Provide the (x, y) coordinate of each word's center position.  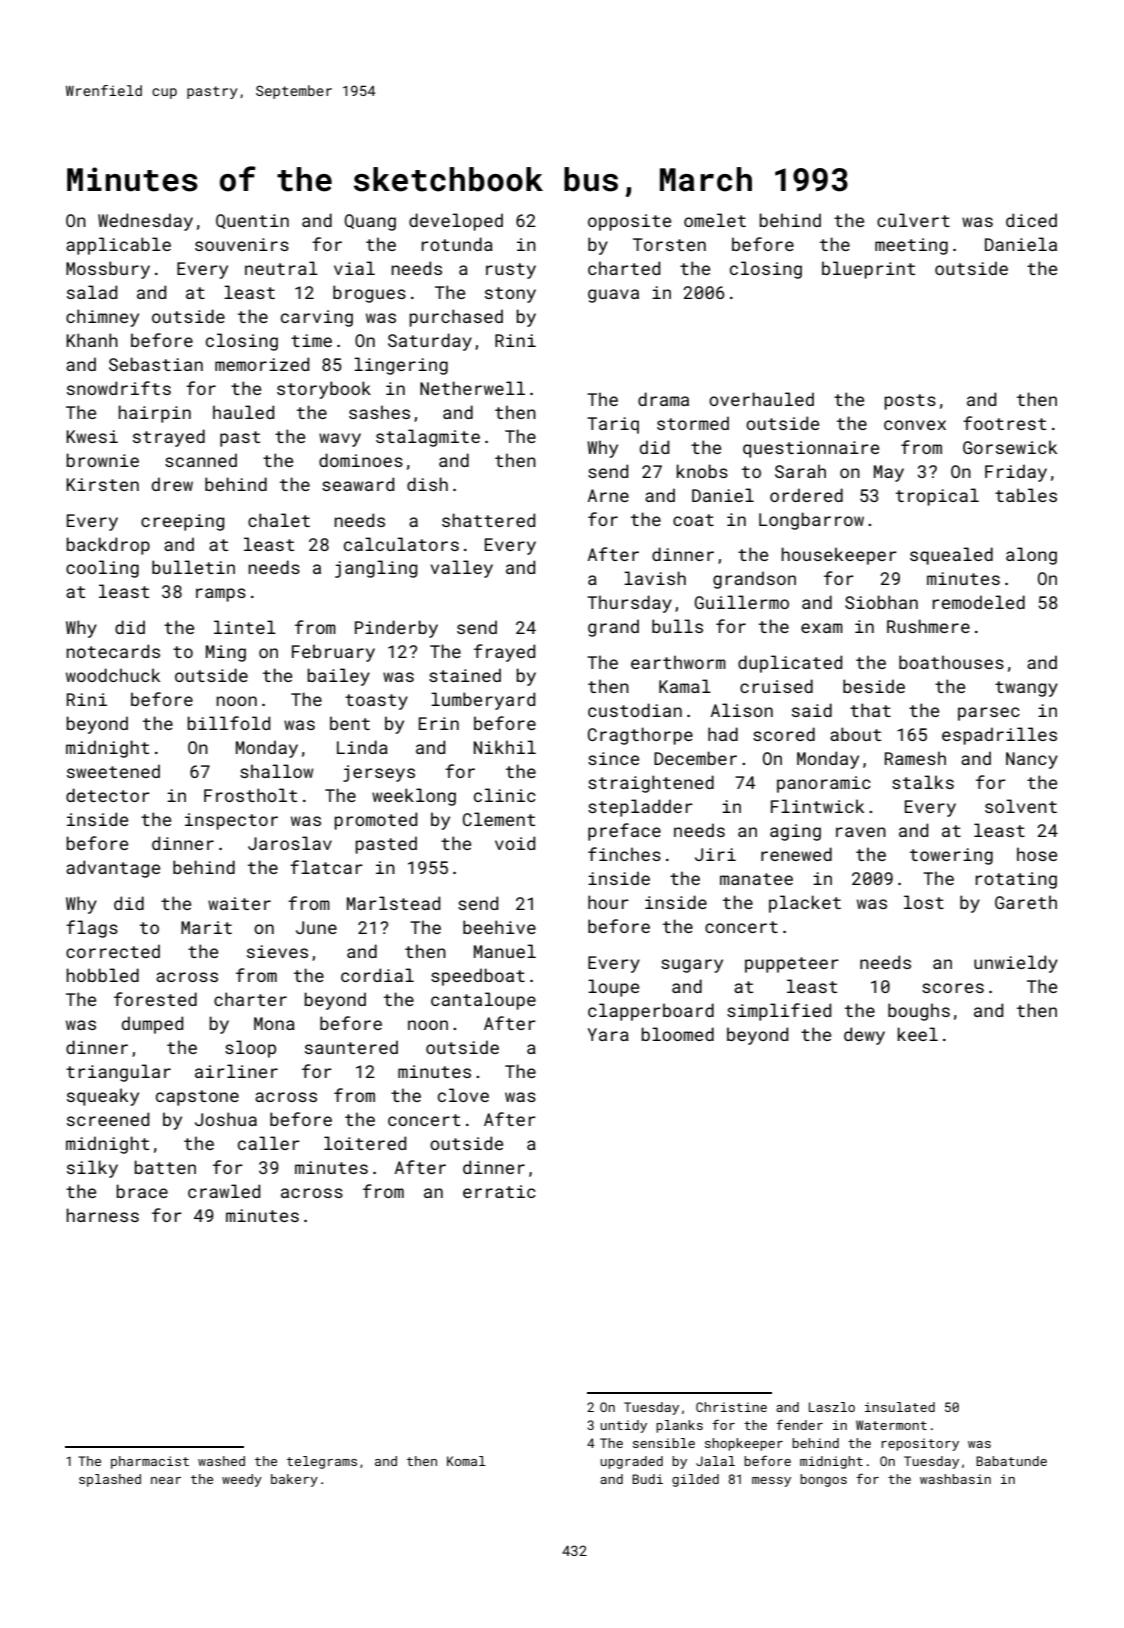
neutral (281, 268)
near (166, 1480)
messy (771, 1482)
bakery (294, 1480)
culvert (913, 220)
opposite (629, 222)
